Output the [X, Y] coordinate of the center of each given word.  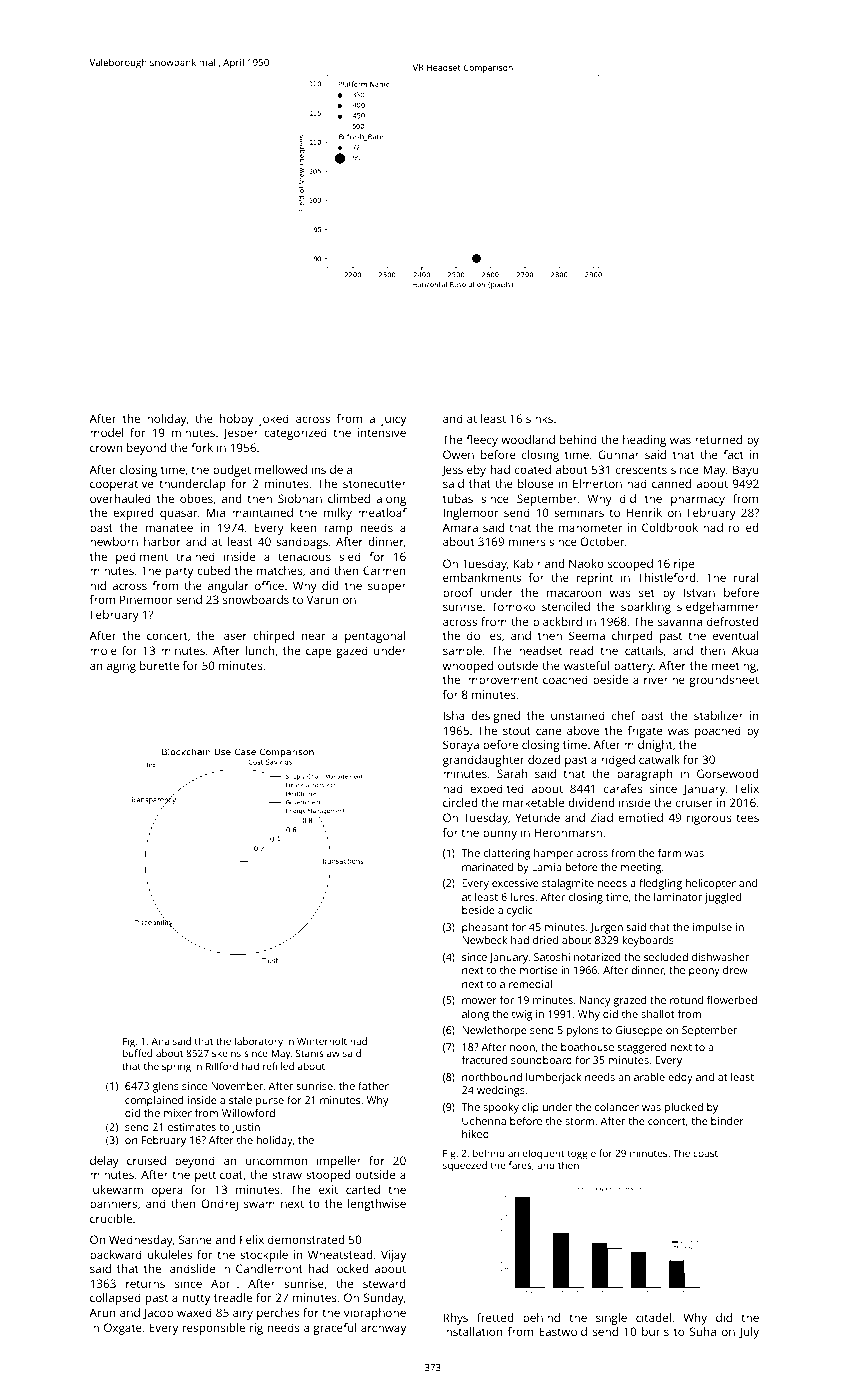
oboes [196, 498]
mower [479, 1001]
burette [159, 665]
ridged [618, 761]
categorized [295, 434]
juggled [723, 898]
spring [176, 1067]
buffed [137, 1053]
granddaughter [483, 761]
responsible [214, 1329]
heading [644, 441]
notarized [597, 957]
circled [460, 802]
